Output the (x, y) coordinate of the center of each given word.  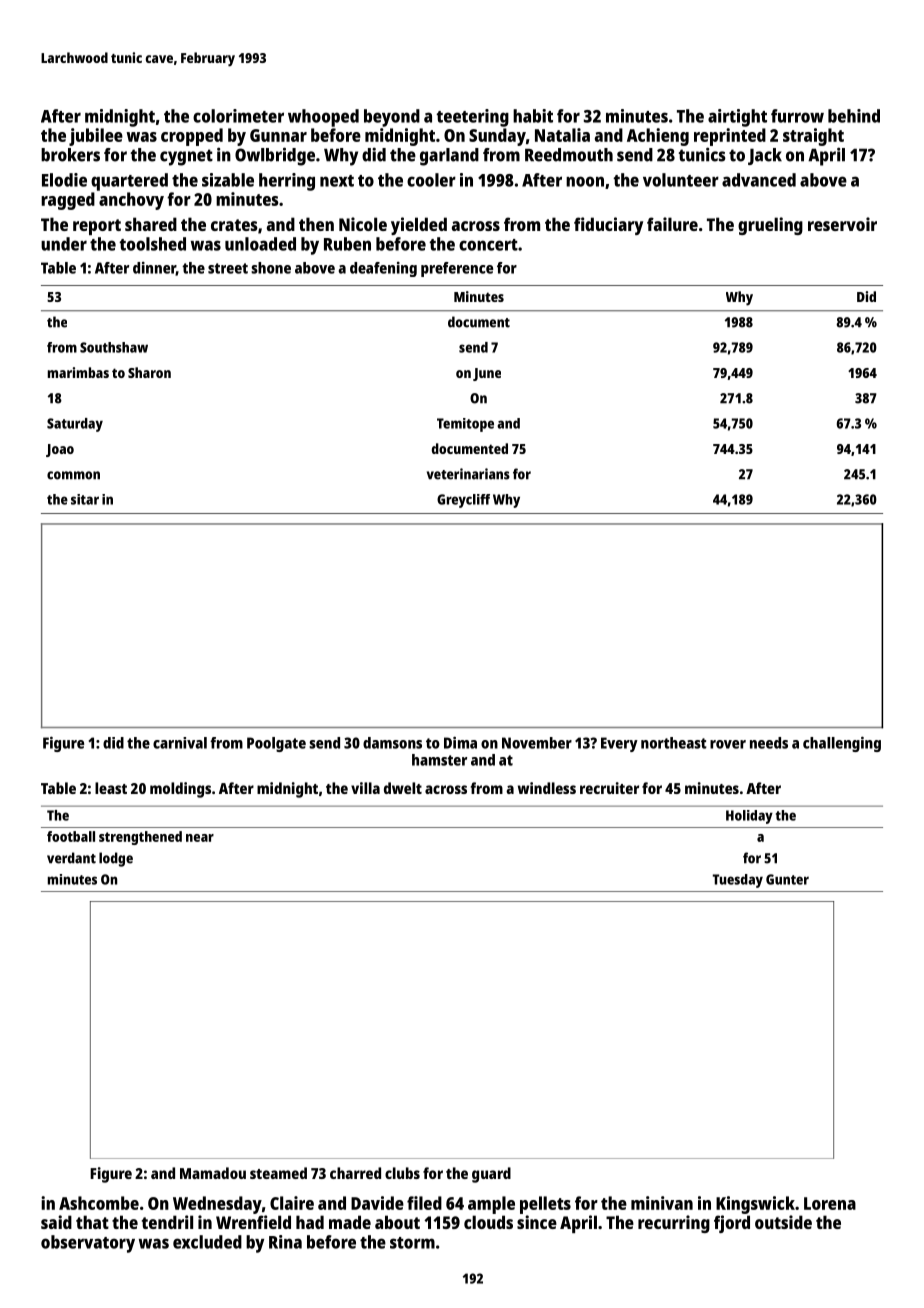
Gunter (787, 879)
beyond (392, 118)
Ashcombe (99, 1203)
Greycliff (463, 501)
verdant (71, 858)
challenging (842, 744)
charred (355, 1173)
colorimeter (238, 116)
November (537, 743)
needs (769, 743)
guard (491, 1175)
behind (854, 116)
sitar (85, 499)
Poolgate (276, 744)
